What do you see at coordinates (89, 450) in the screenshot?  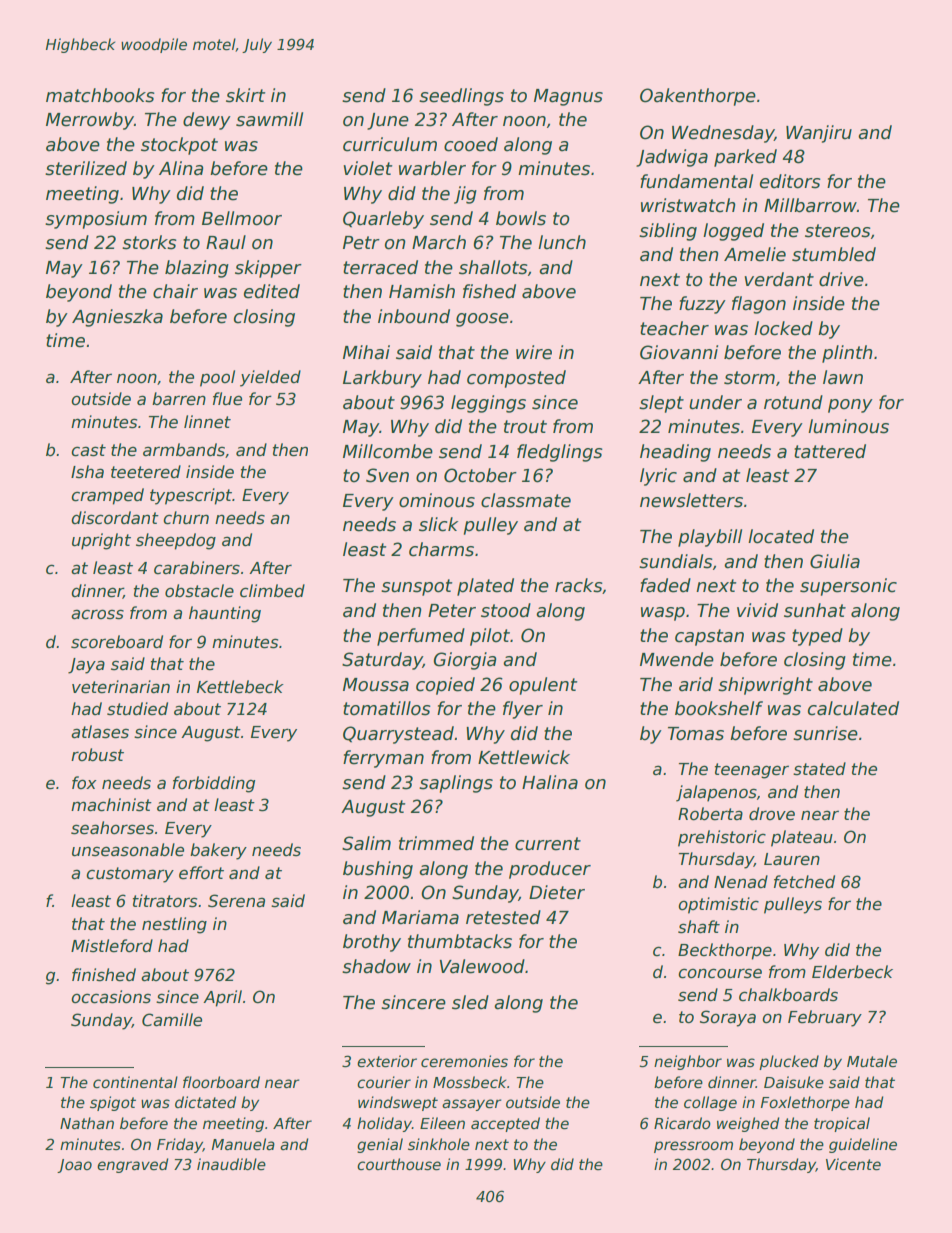 I see `cast` at bounding box center [89, 450].
